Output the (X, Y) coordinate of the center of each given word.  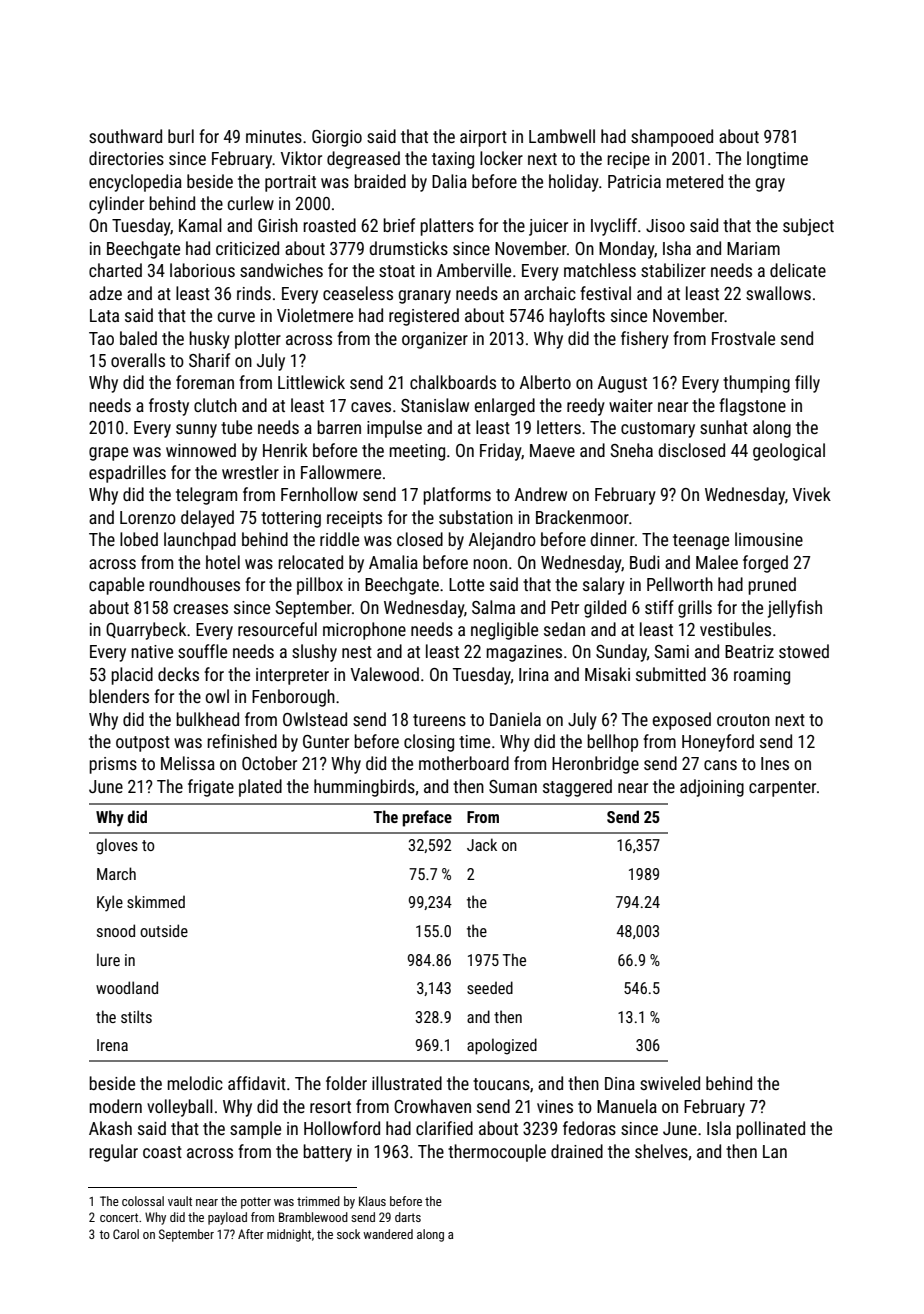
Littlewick (311, 382)
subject (808, 227)
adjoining (712, 788)
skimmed (156, 901)
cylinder (116, 205)
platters (447, 227)
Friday (500, 452)
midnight (289, 1235)
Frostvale (743, 338)
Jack (482, 844)
